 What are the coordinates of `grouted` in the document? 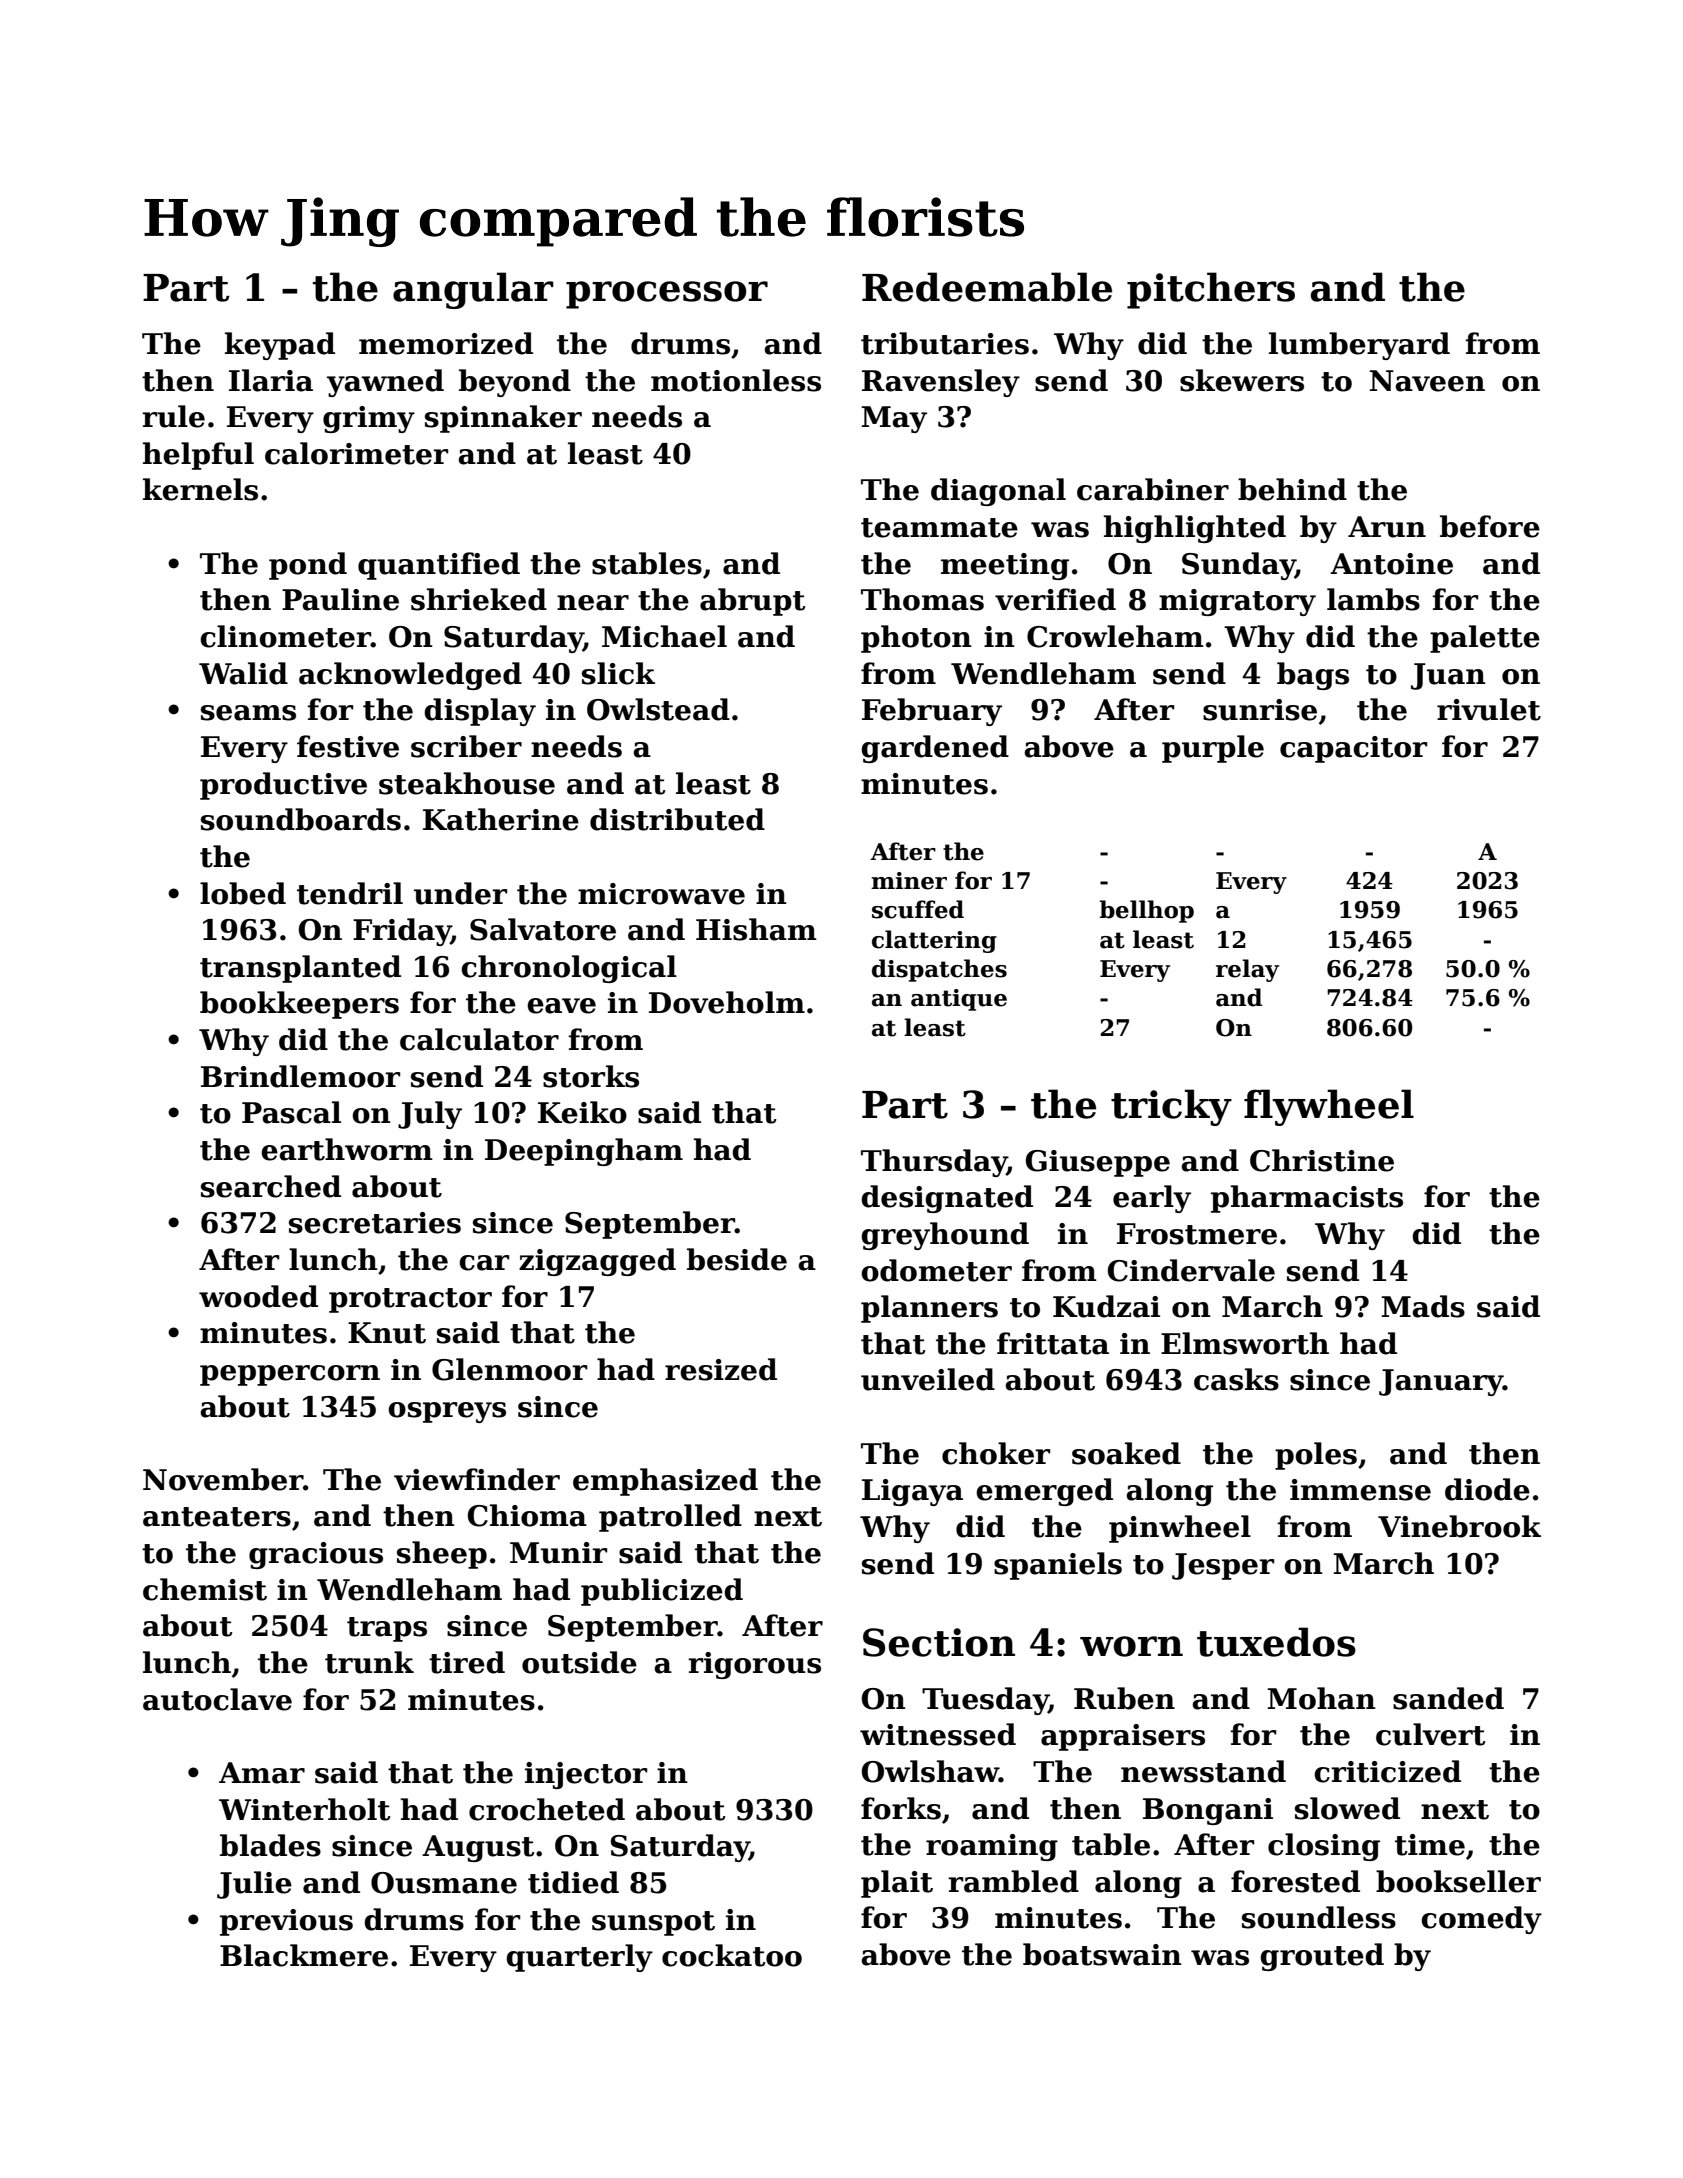 It's located at (1322, 1957).
